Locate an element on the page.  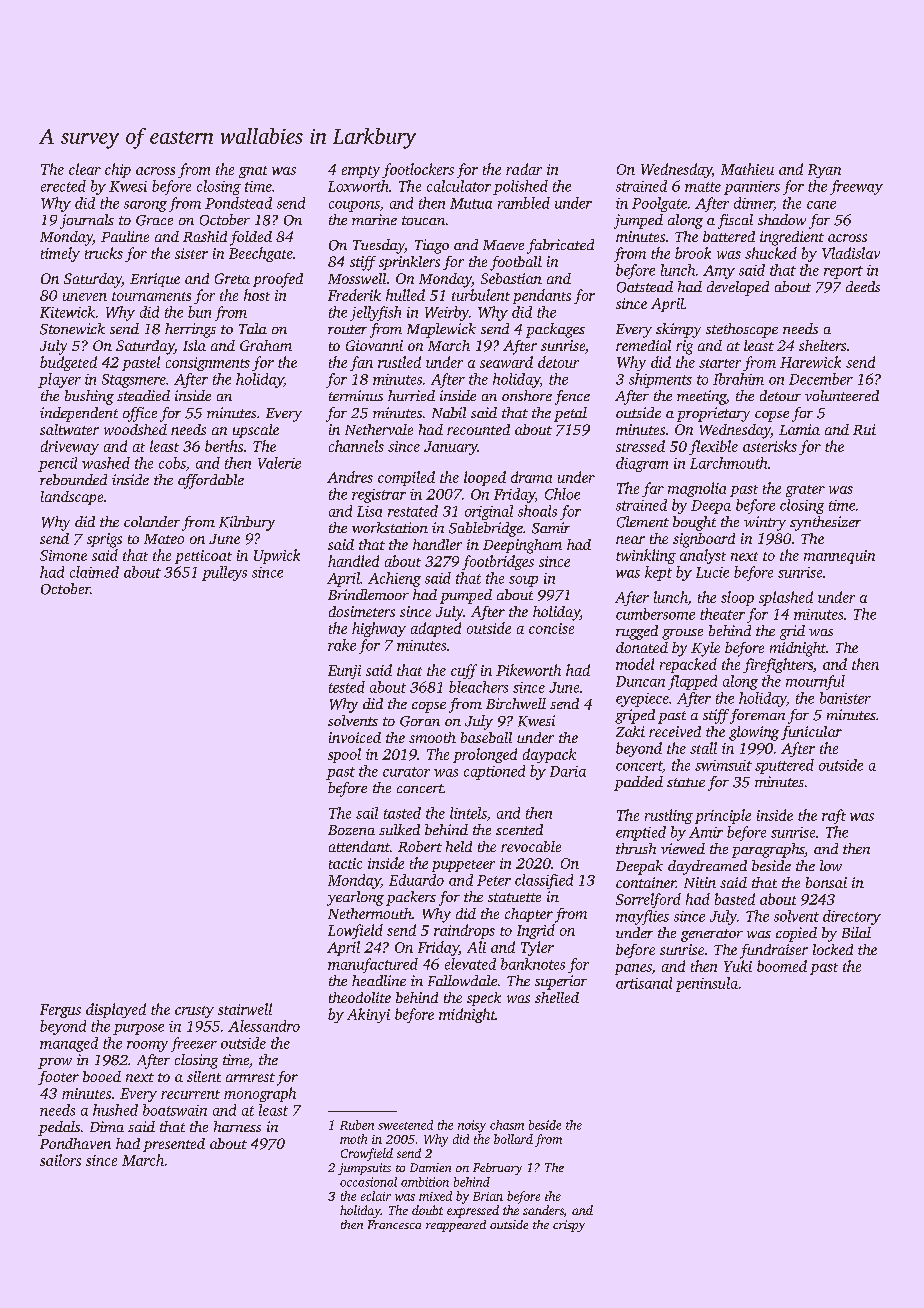
claimed is located at coordinates (94, 572).
